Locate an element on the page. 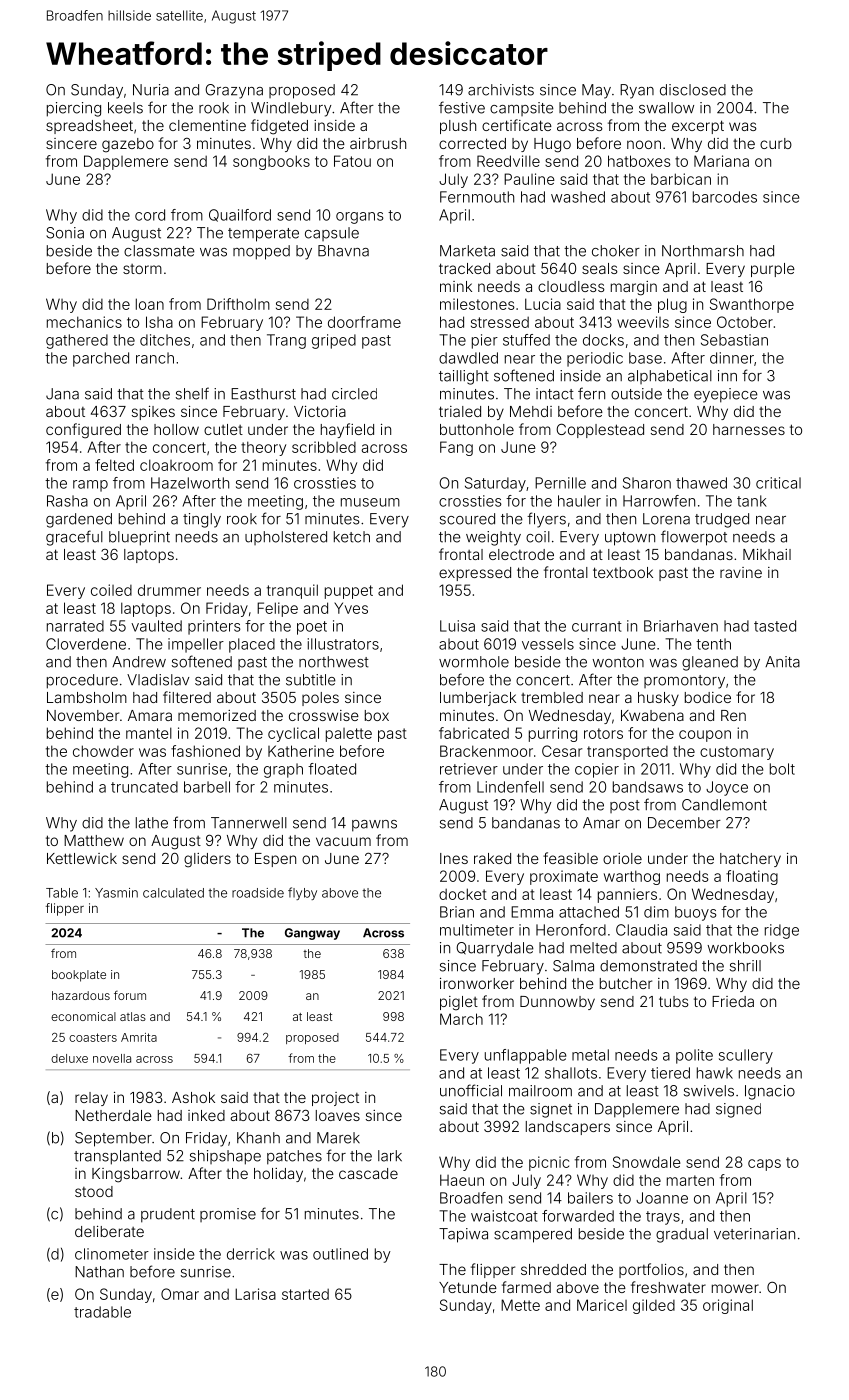 The width and height of the document is (849, 1400). cord is located at coordinates (150, 215).
